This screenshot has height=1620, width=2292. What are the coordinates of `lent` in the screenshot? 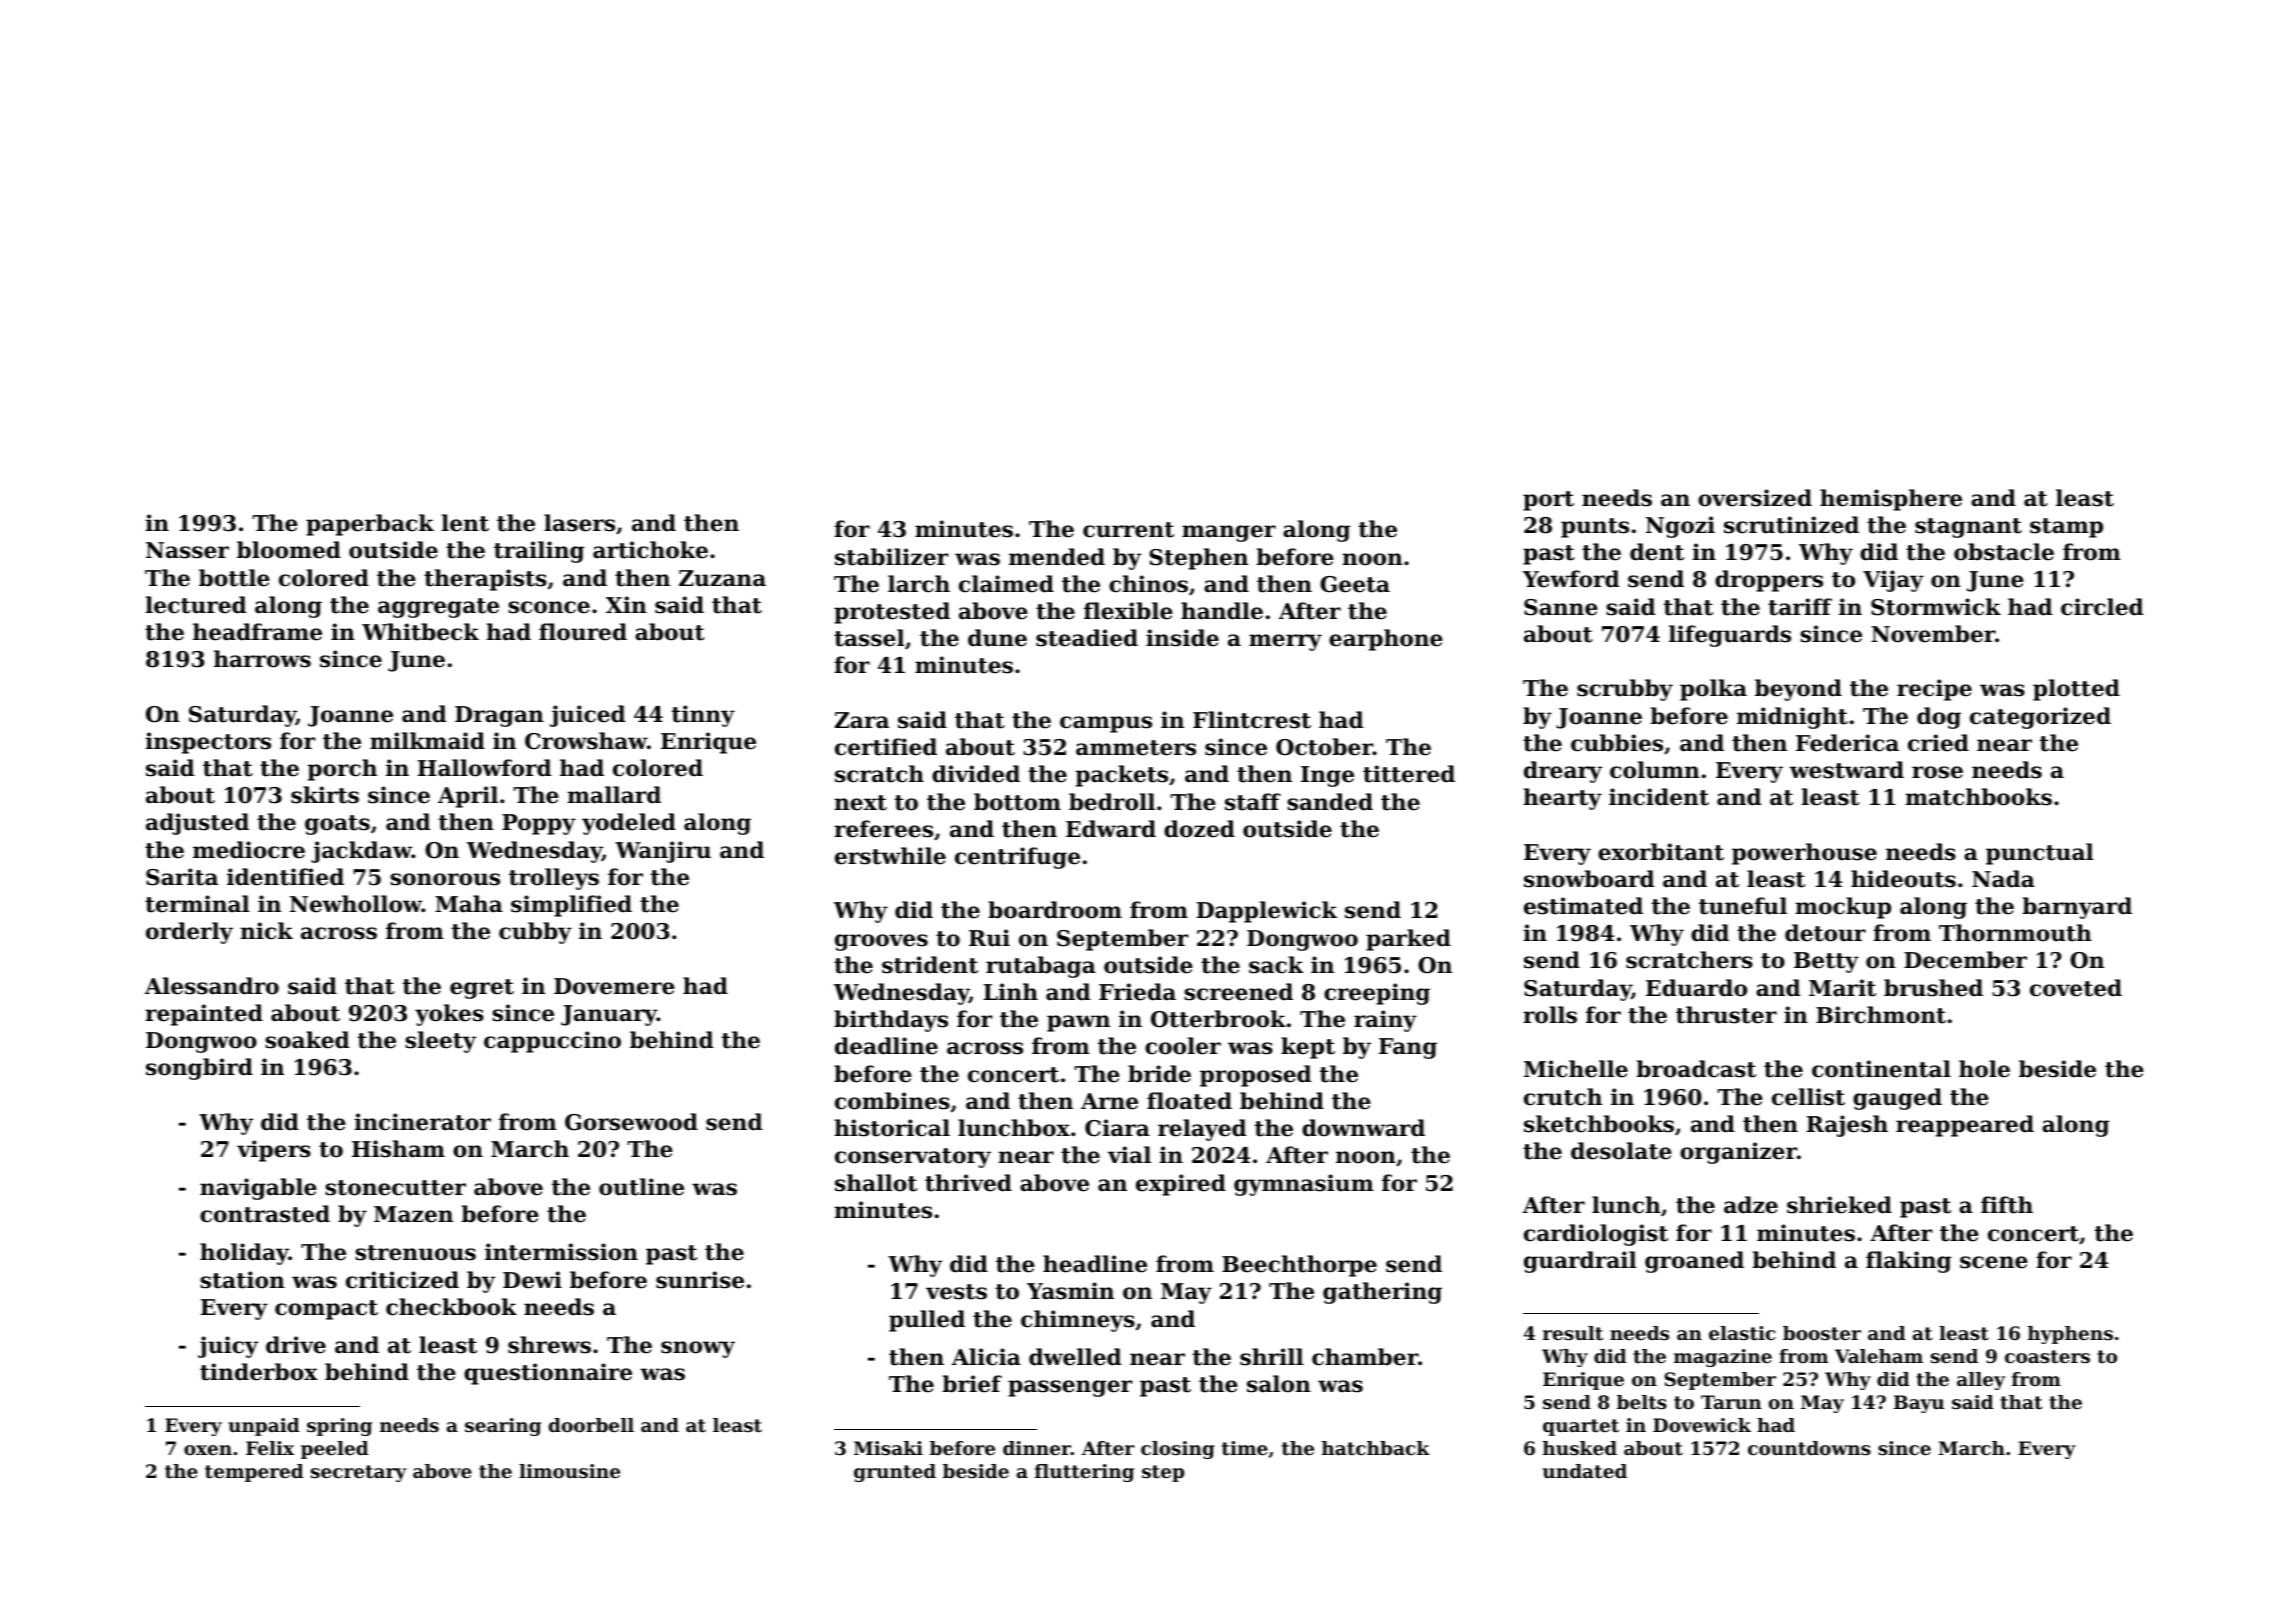 It's located at (465, 523).
